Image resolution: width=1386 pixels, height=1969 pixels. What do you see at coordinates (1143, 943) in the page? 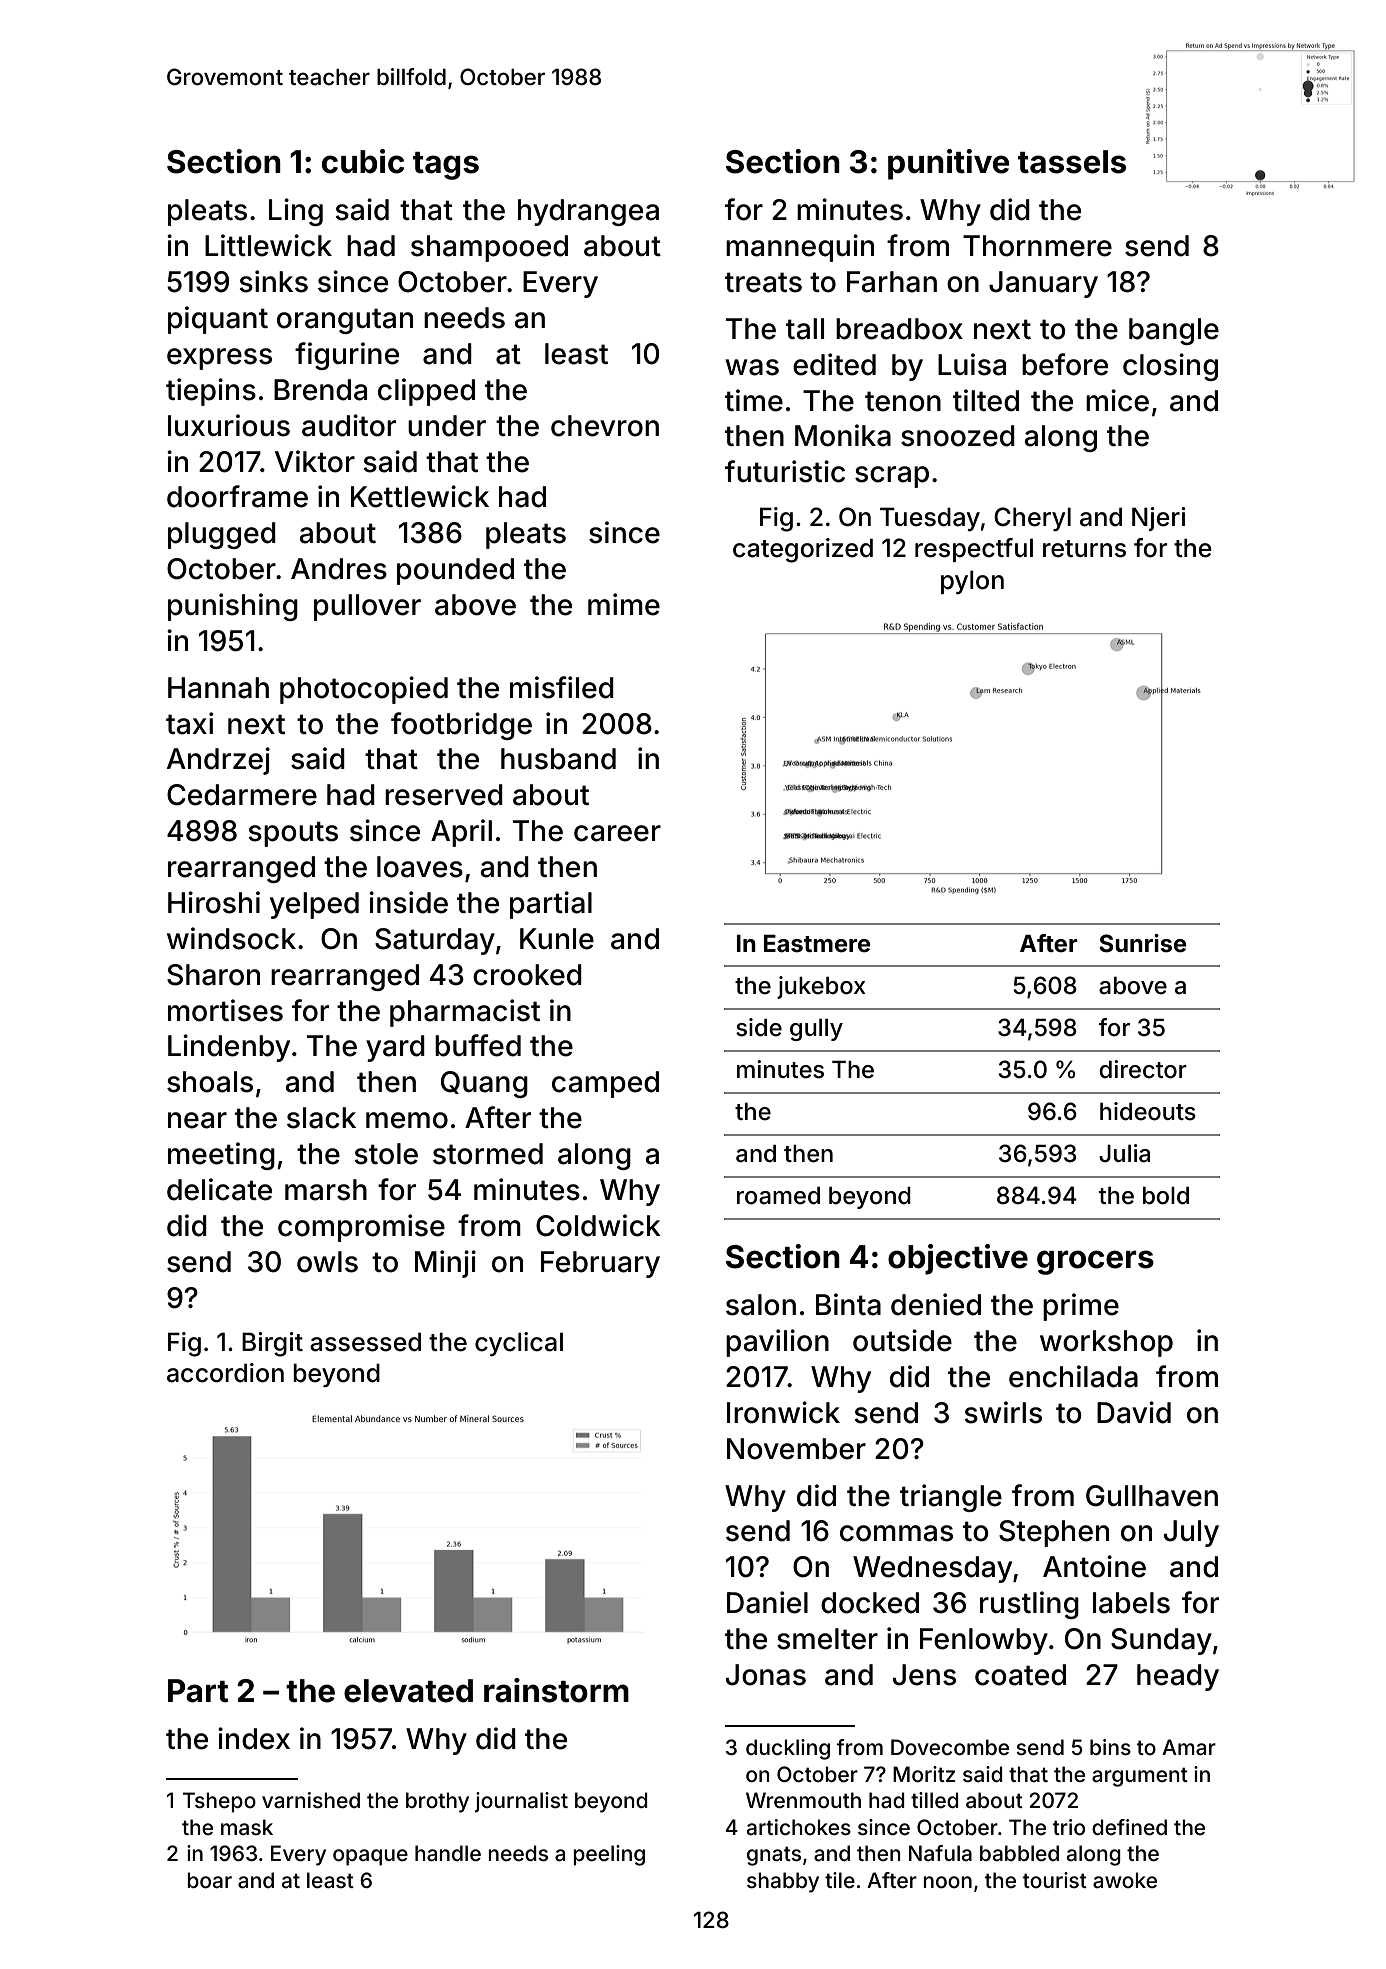
I see `Sunrise` at bounding box center [1143, 943].
